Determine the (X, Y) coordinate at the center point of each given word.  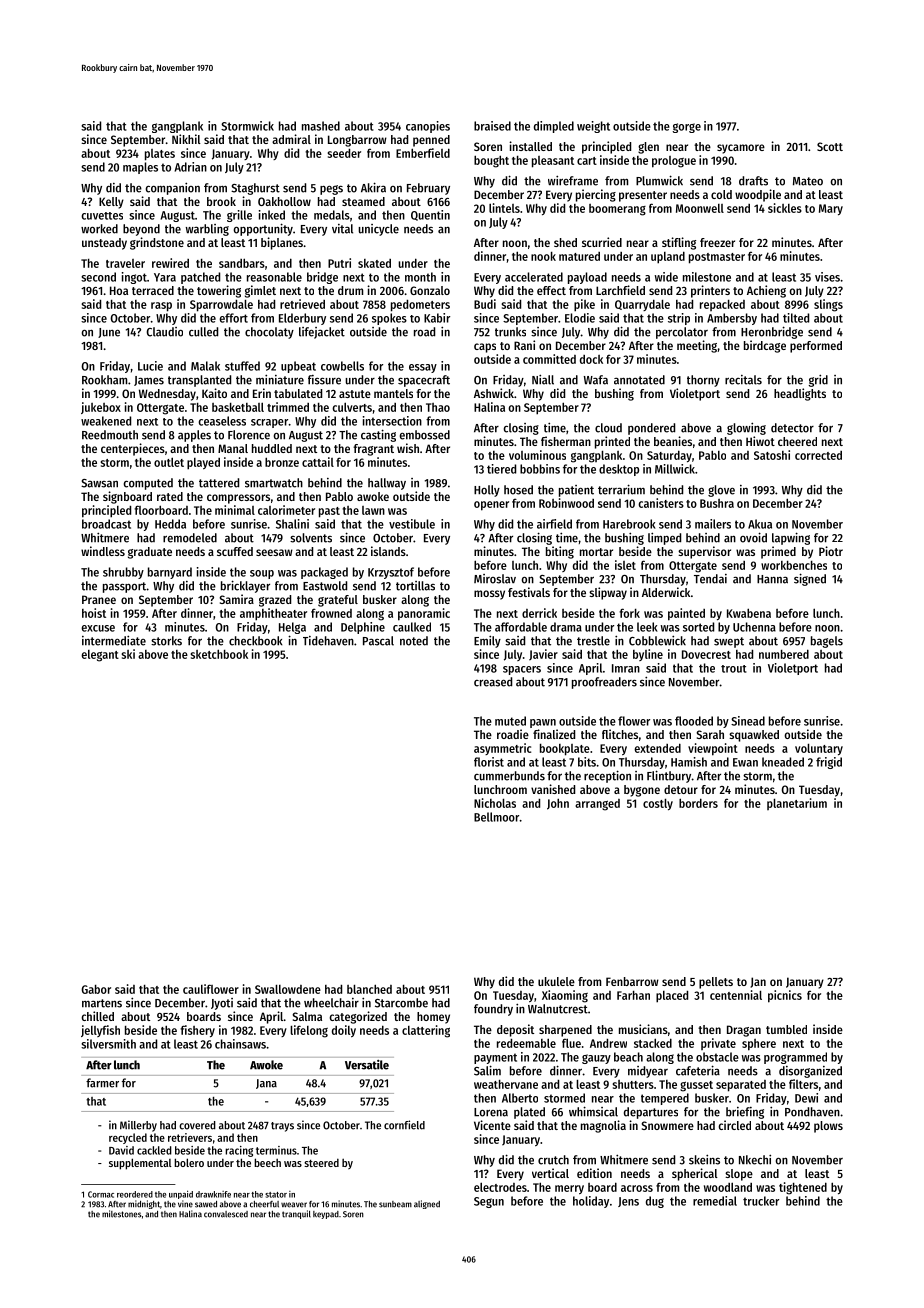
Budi (485, 304)
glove (721, 491)
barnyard (170, 573)
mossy (489, 595)
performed (816, 347)
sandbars (242, 263)
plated (529, 1113)
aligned (427, 1204)
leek (647, 627)
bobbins (540, 469)
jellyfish (100, 1031)
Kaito (214, 393)
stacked (653, 1043)
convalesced (226, 1214)
